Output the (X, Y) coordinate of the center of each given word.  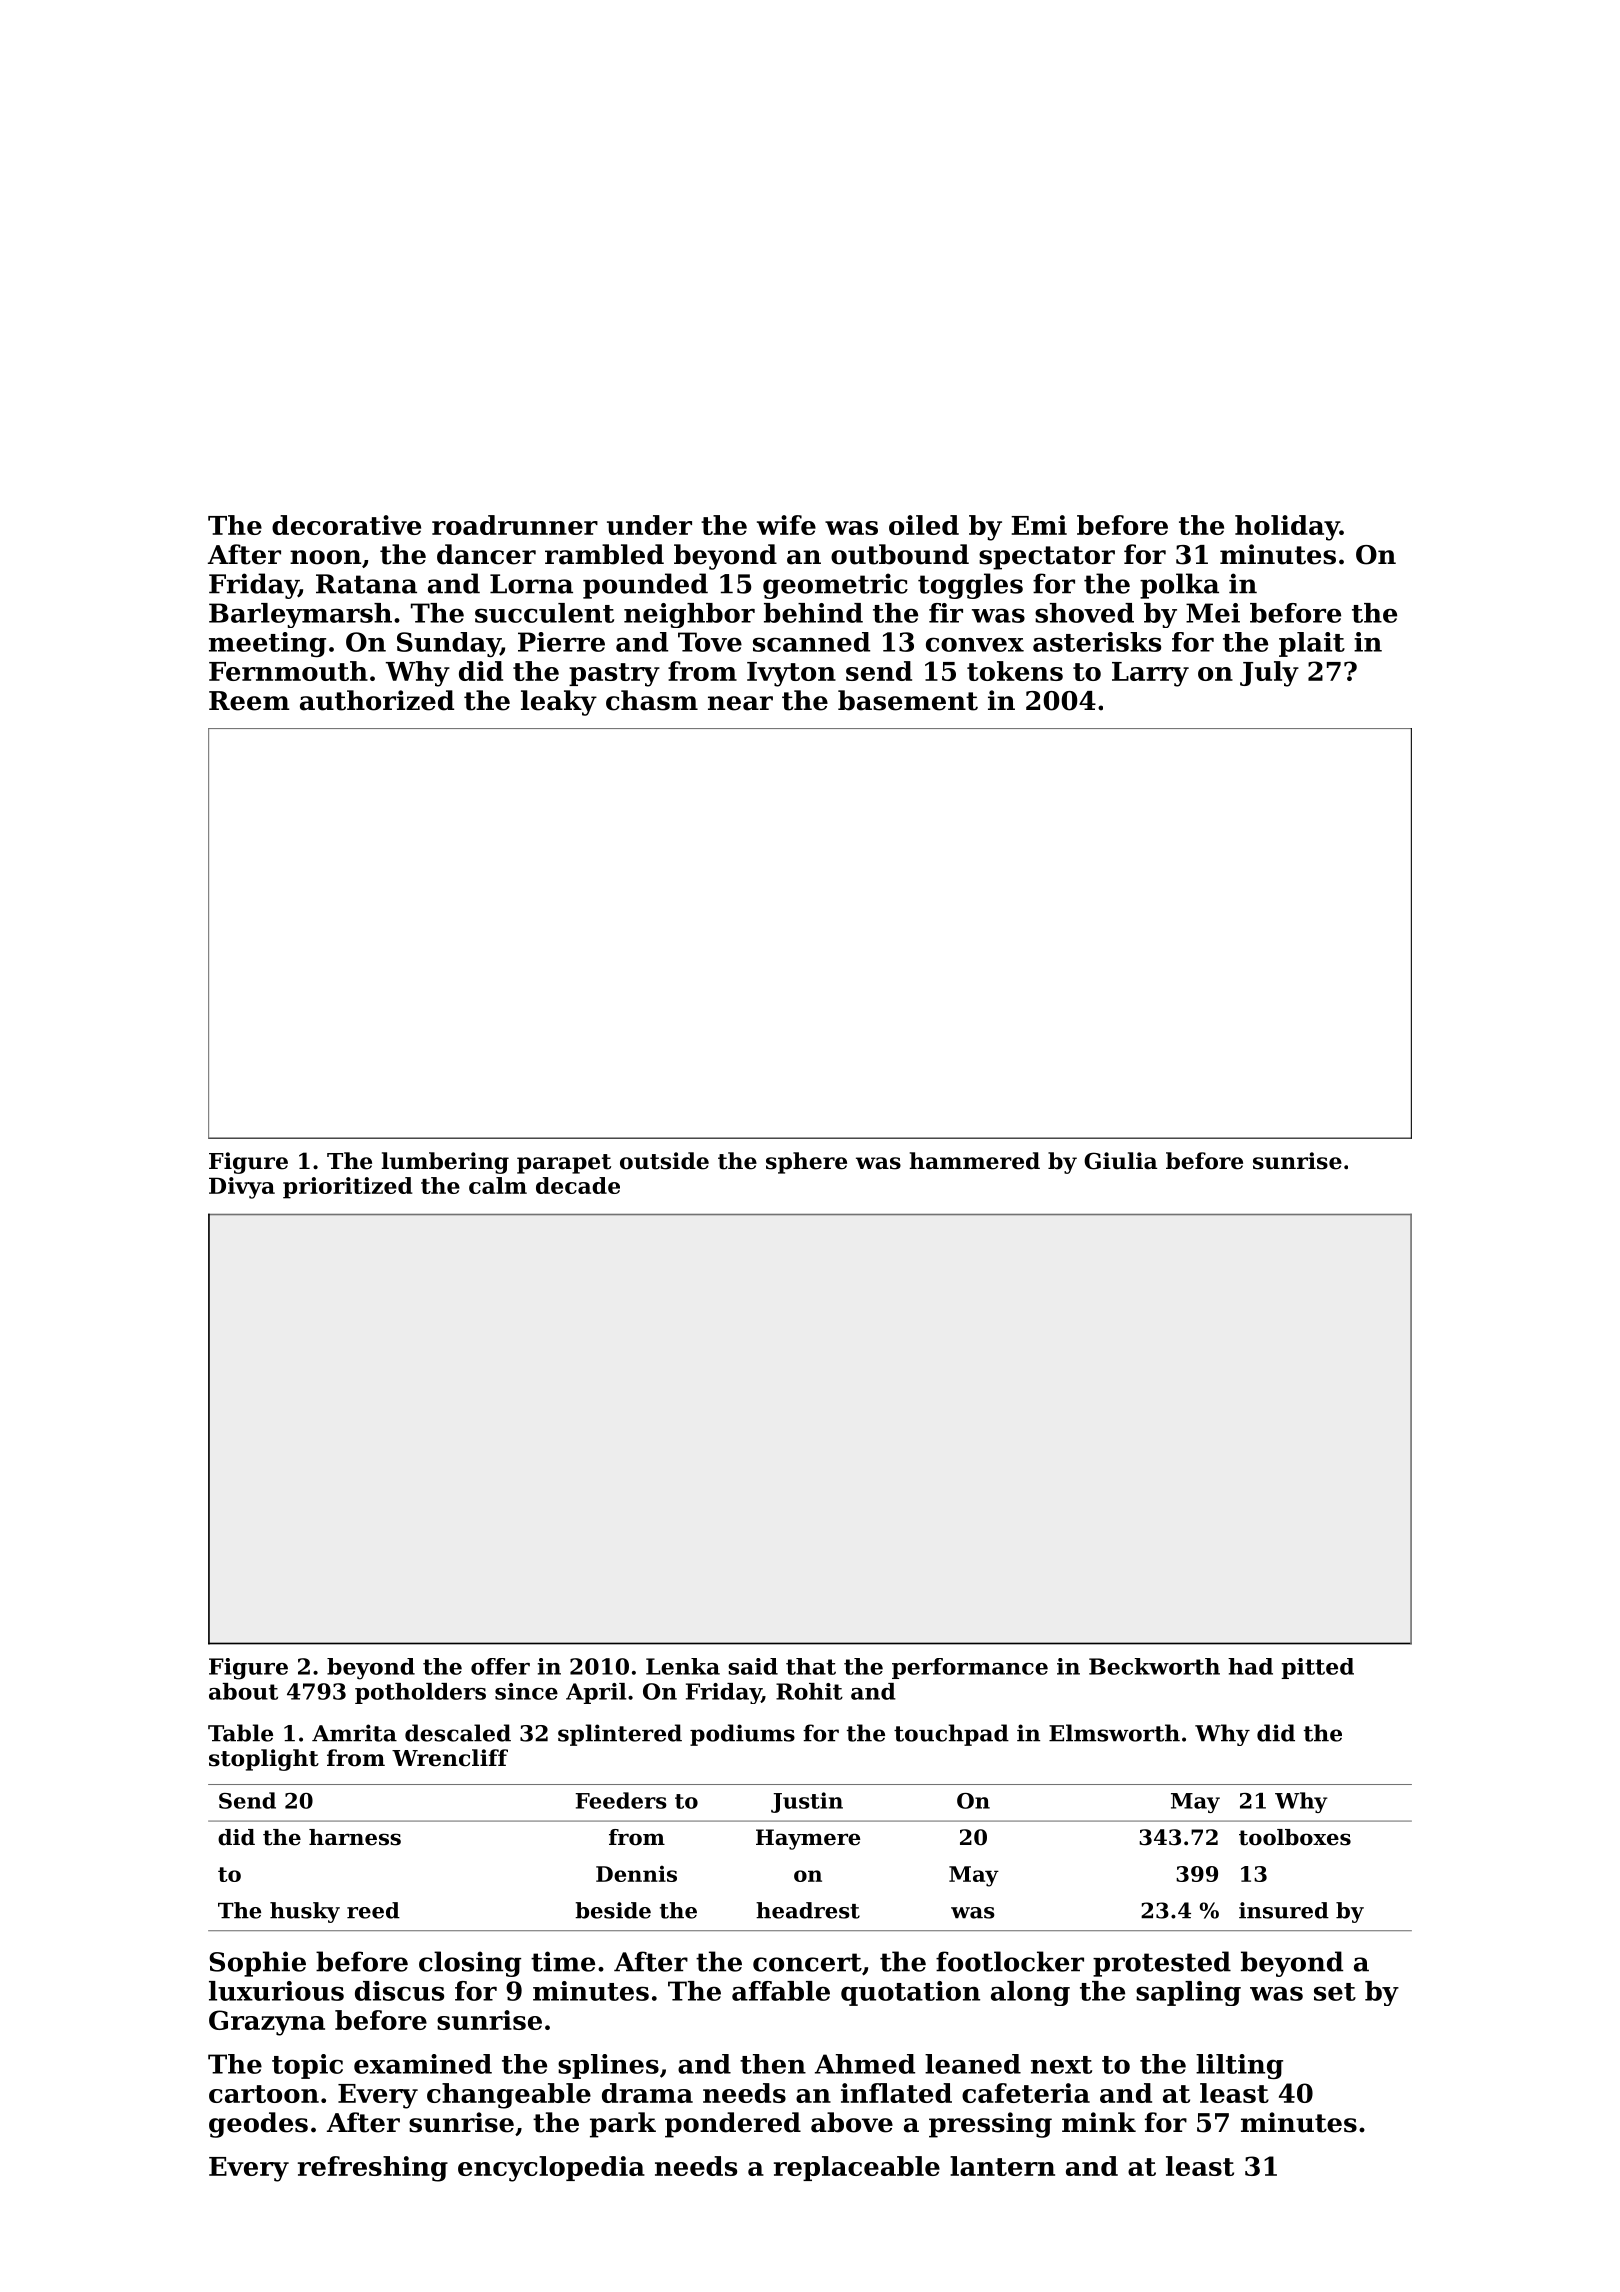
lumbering (445, 1163)
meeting (267, 644)
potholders (420, 1693)
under (649, 525)
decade (578, 1185)
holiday (1287, 528)
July (1269, 674)
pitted (1317, 1668)
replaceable (857, 2168)
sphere (806, 1163)
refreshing (373, 2169)
